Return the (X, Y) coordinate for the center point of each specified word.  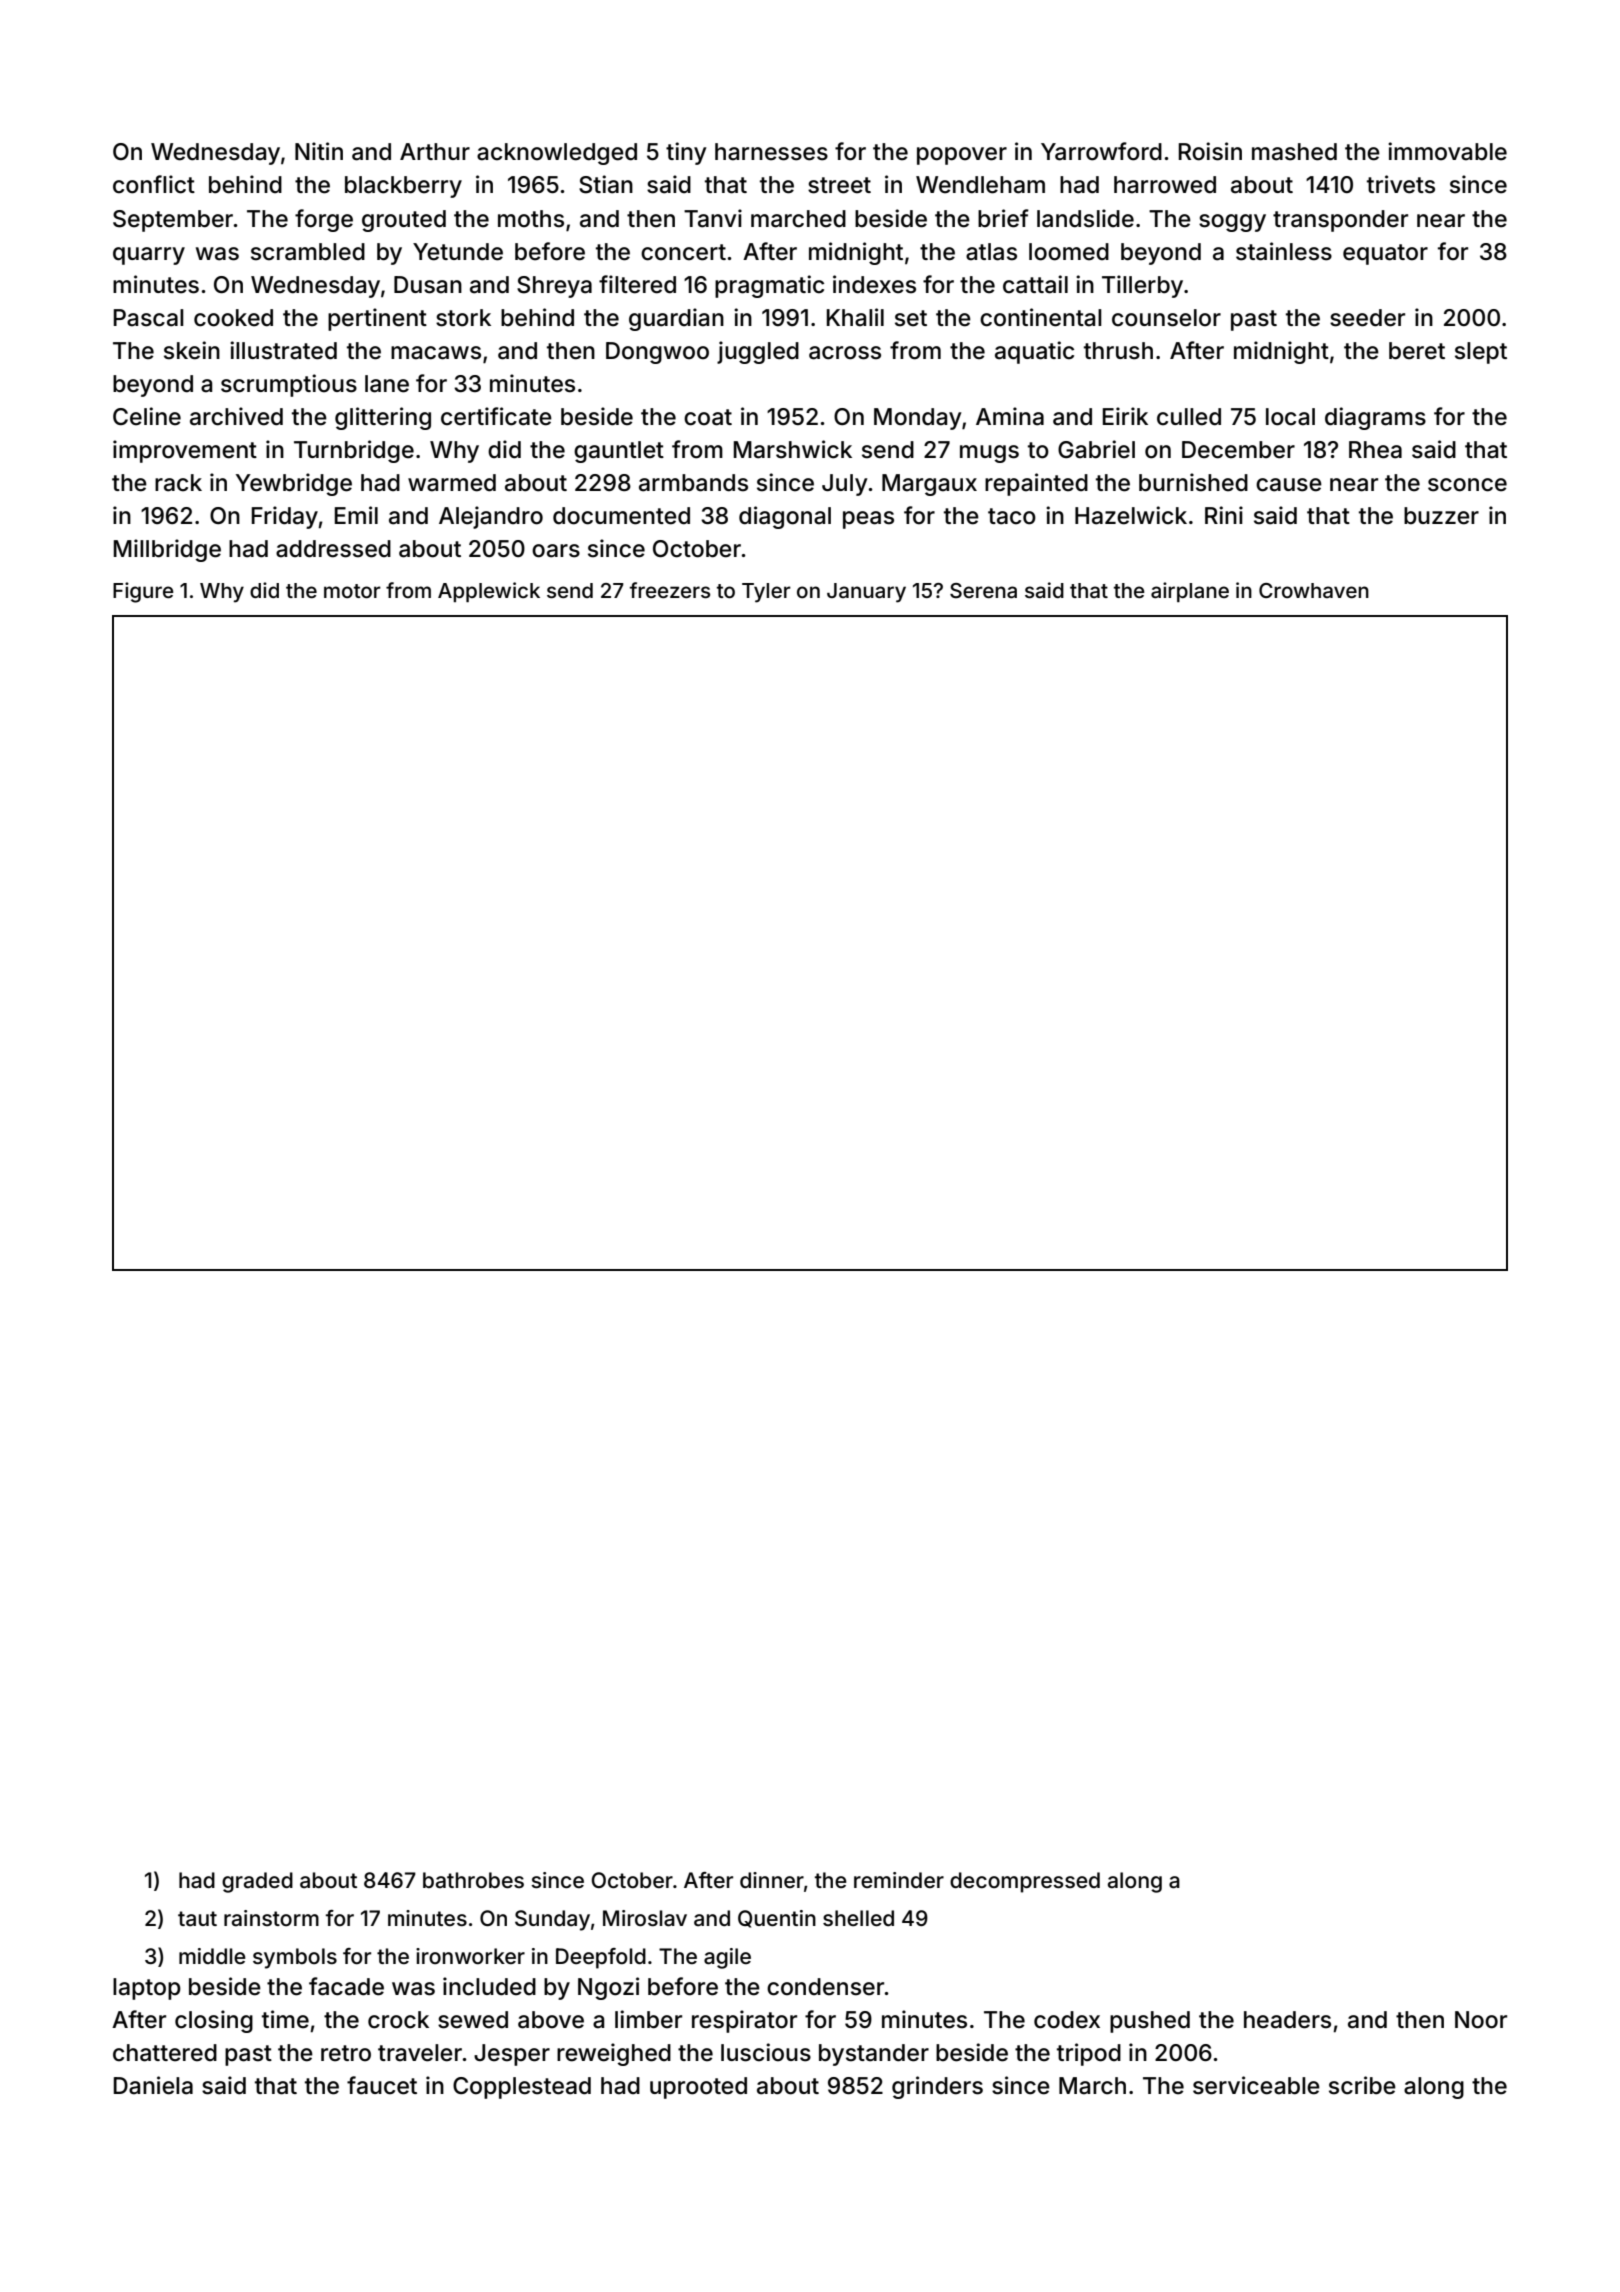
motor (352, 591)
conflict (154, 184)
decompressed (1025, 1882)
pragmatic (769, 286)
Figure (143, 592)
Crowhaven (1314, 590)
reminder (899, 1880)
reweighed (614, 2054)
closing (214, 2021)
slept (1481, 353)
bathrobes (473, 1880)
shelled (858, 1918)
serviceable (1256, 2085)
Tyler (766, 593)
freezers (670, 590)
